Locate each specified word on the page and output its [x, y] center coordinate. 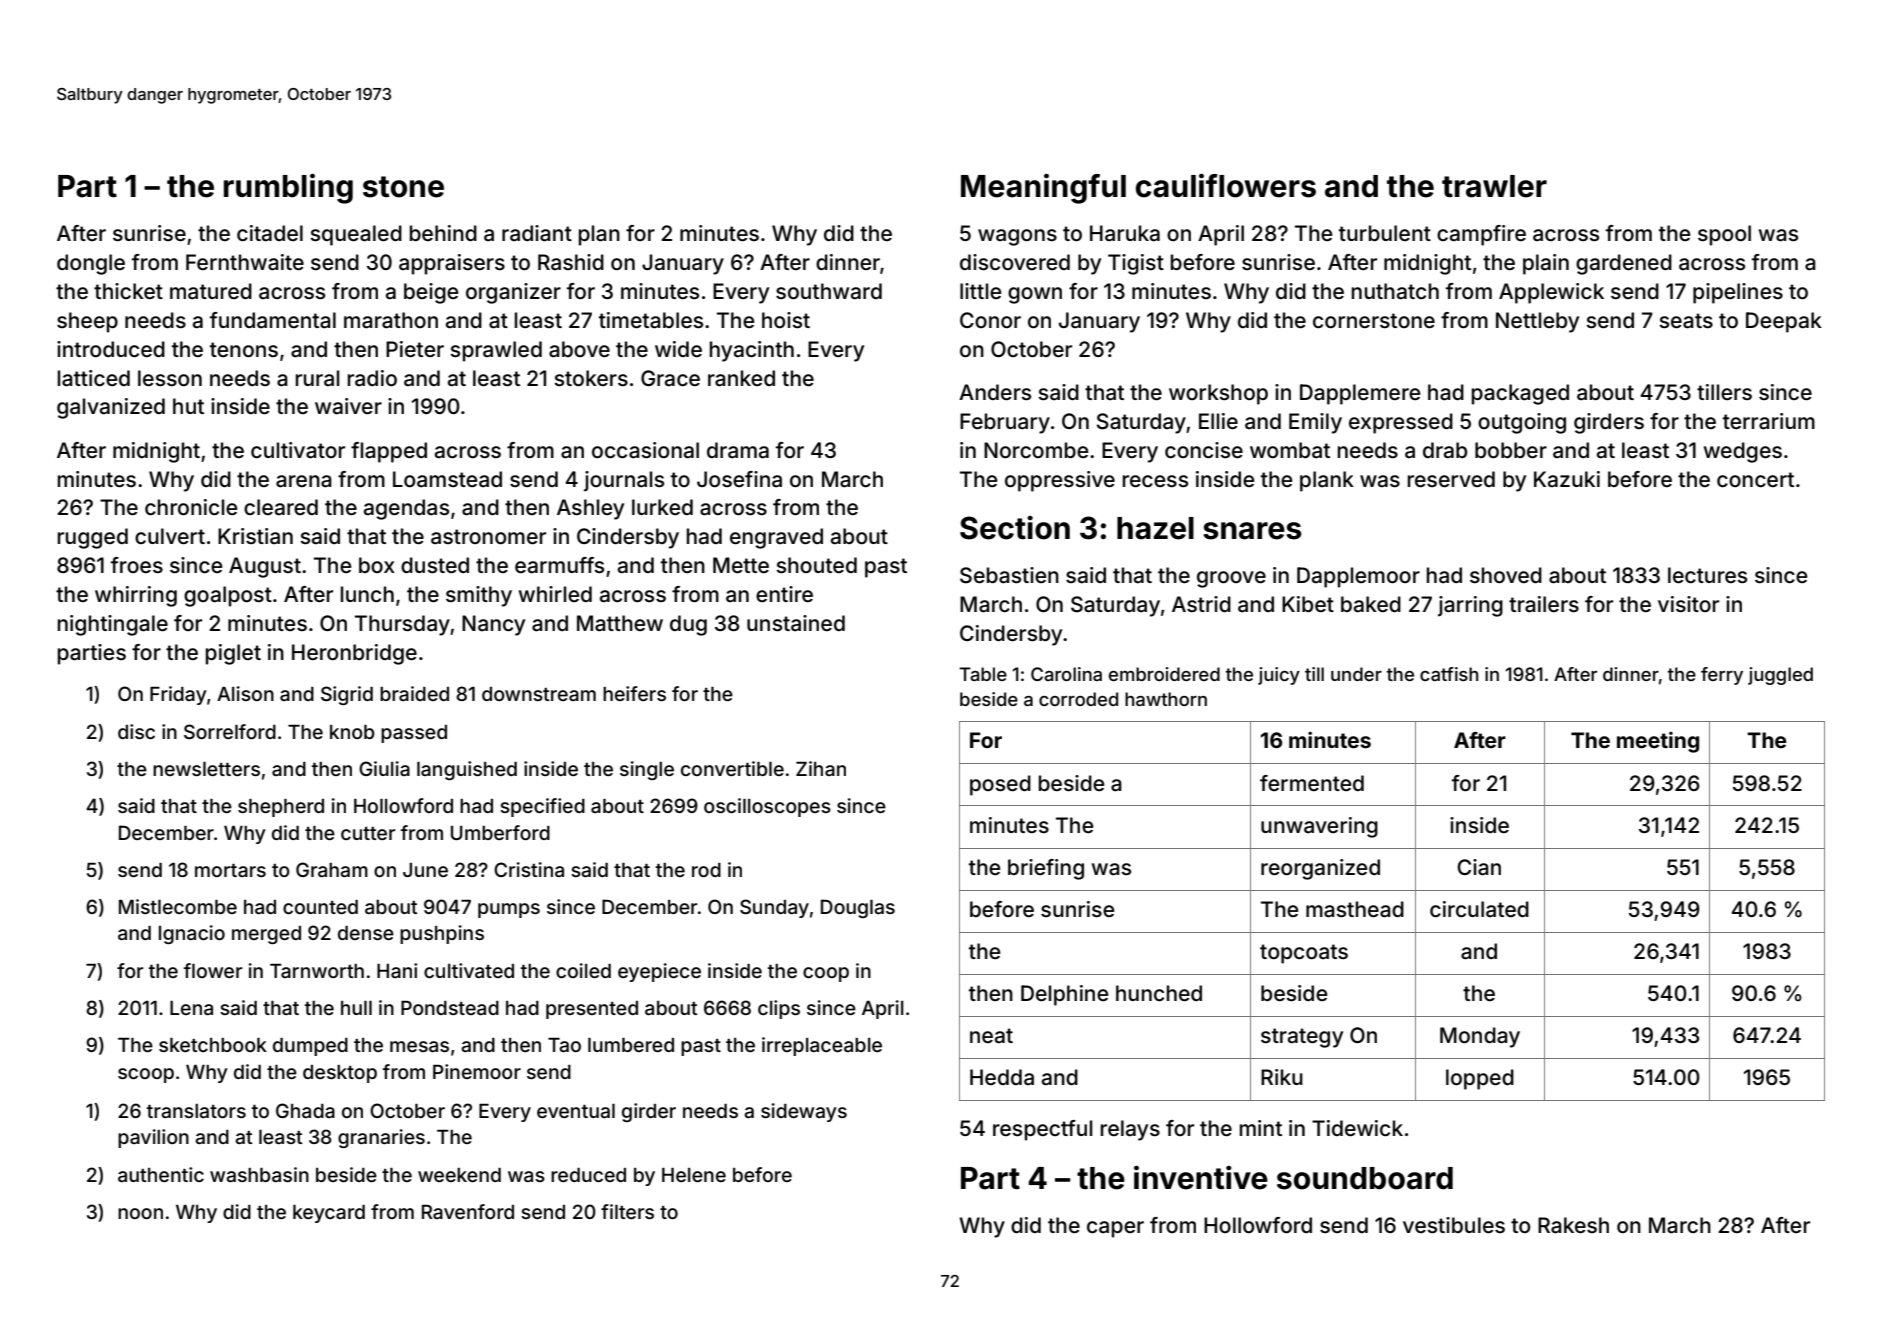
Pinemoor [477, 1071]
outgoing [1522, 423]
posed [1000, 785]
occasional [645, 450]
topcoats [1304, 954]
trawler [1494, 186]
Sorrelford [230, 731]
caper [1115, 1229]
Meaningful [1043, 189]
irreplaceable [822, 1046]
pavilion [153, 1138]
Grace [670, 378]
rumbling [288, 189]
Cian [1479, 867]
